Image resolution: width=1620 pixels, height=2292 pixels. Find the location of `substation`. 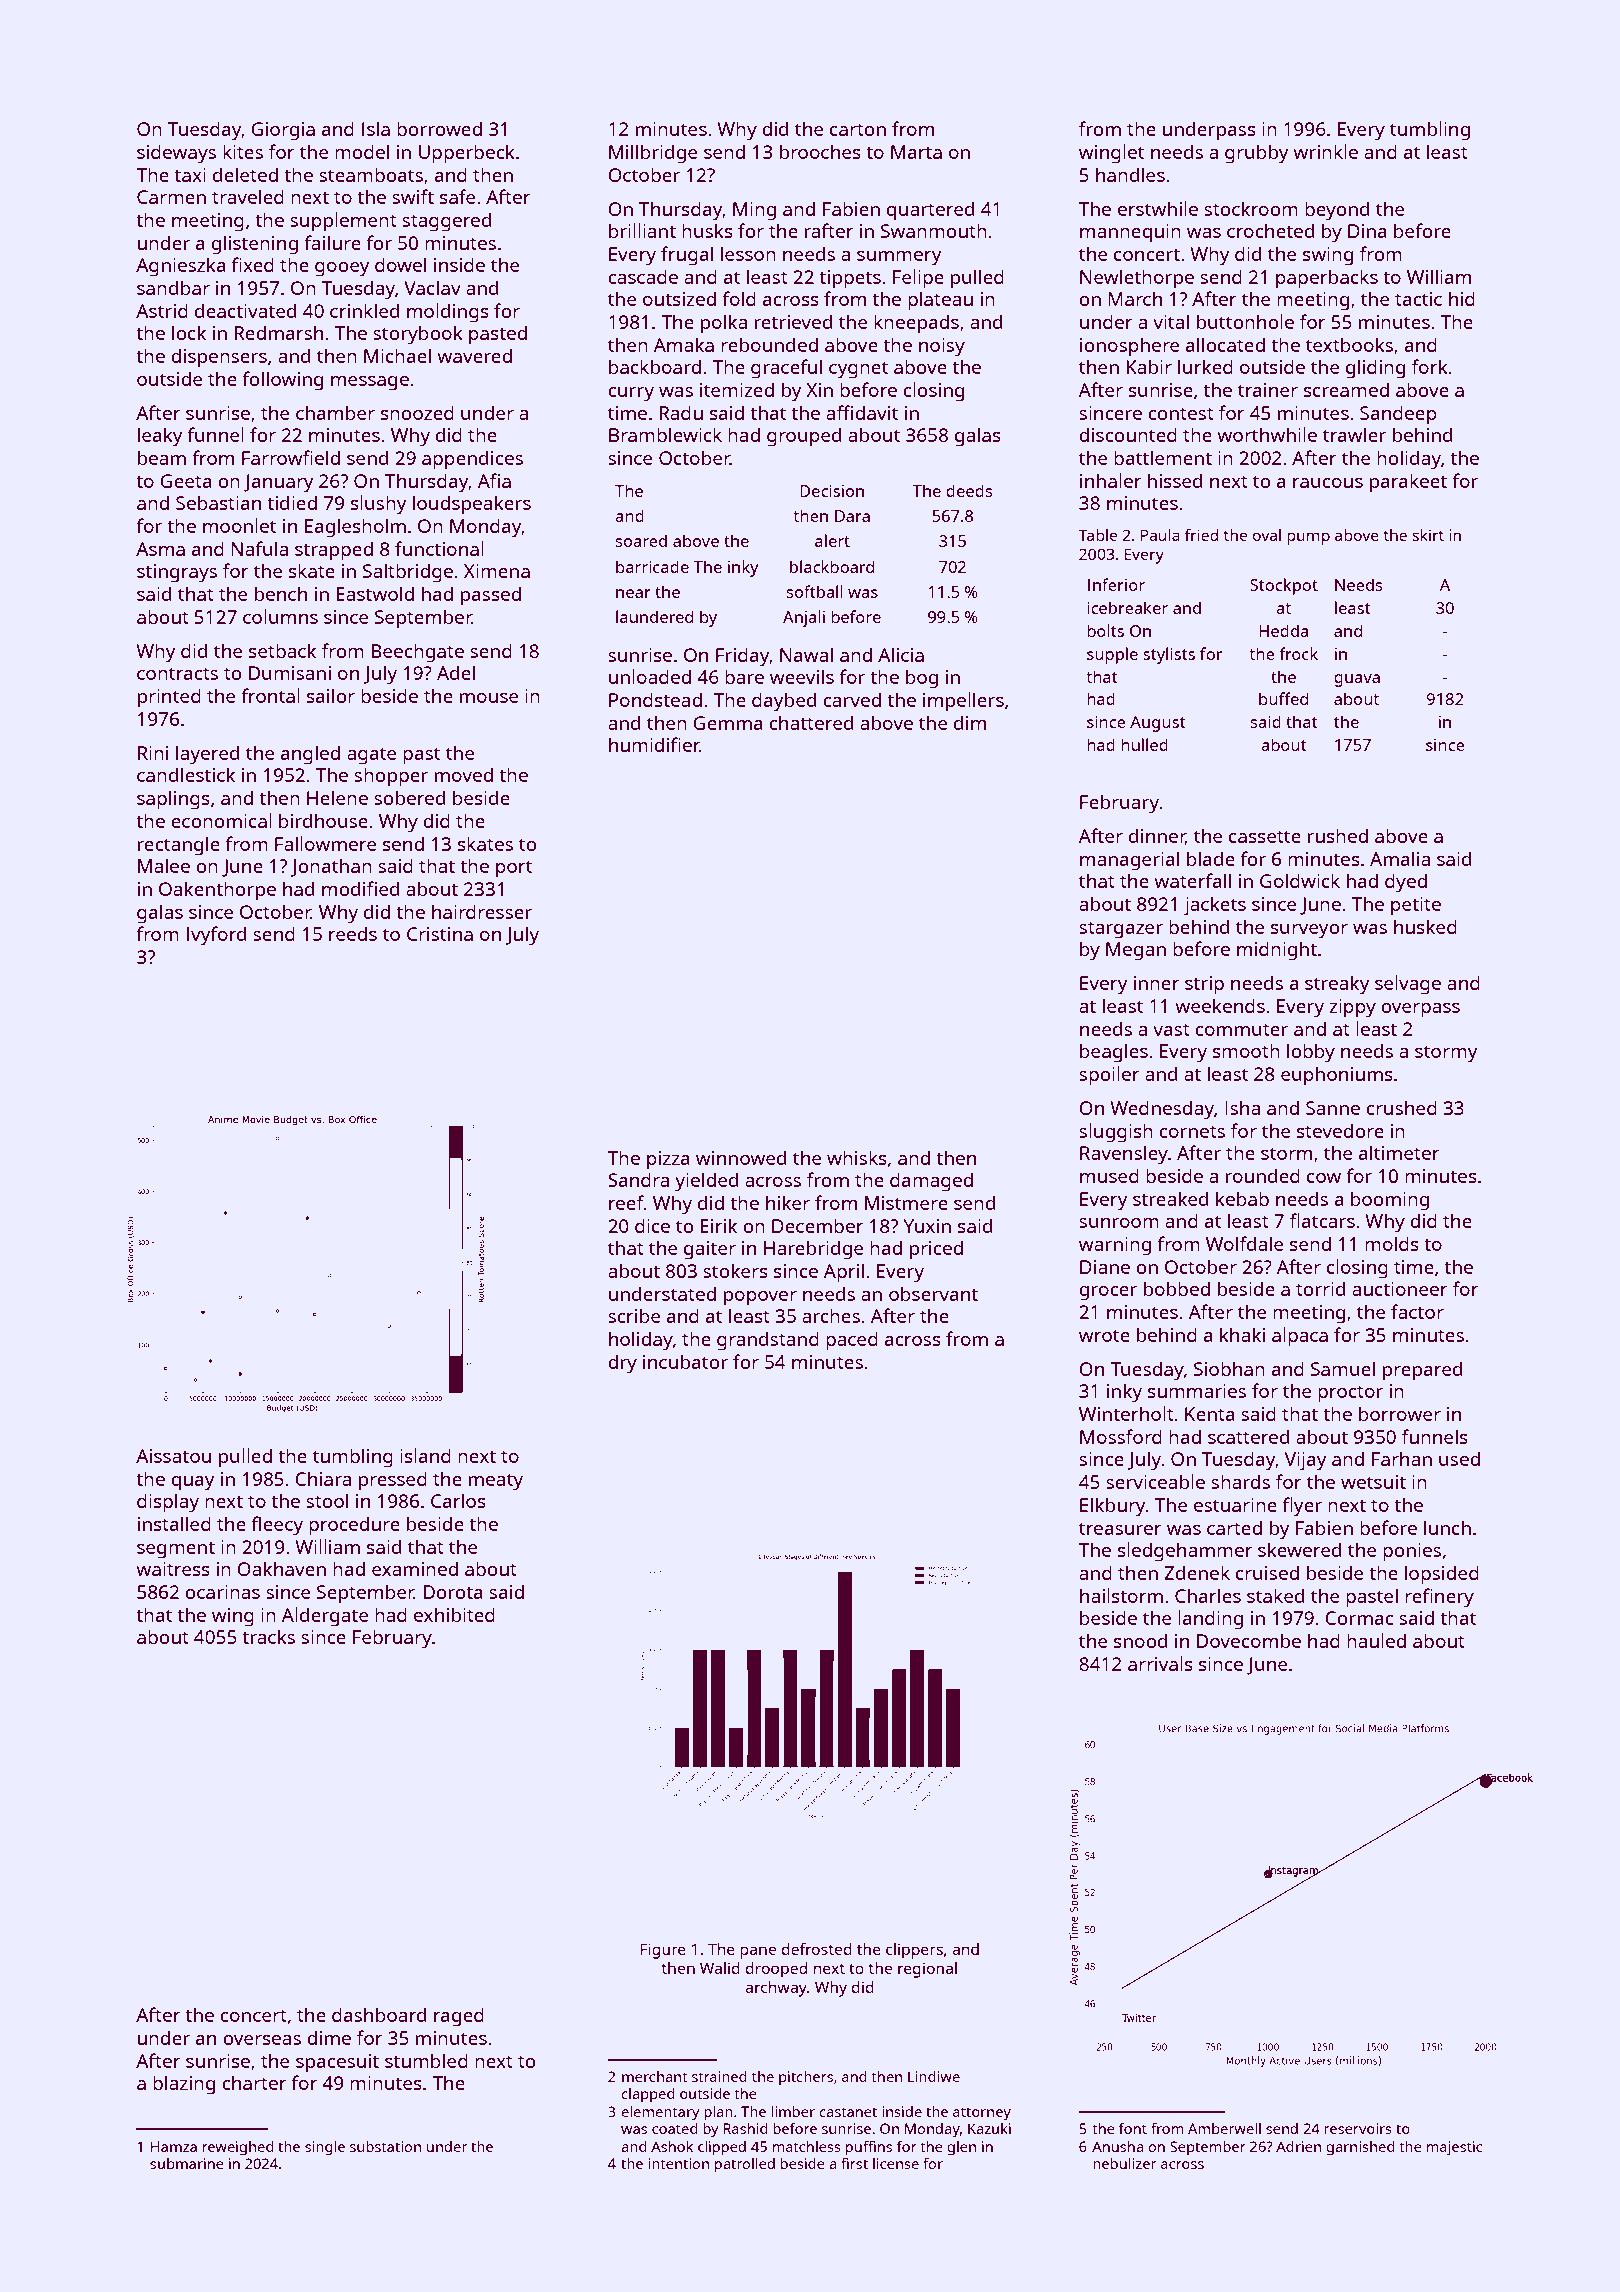

substation is located at coordinates (385, 2146).
